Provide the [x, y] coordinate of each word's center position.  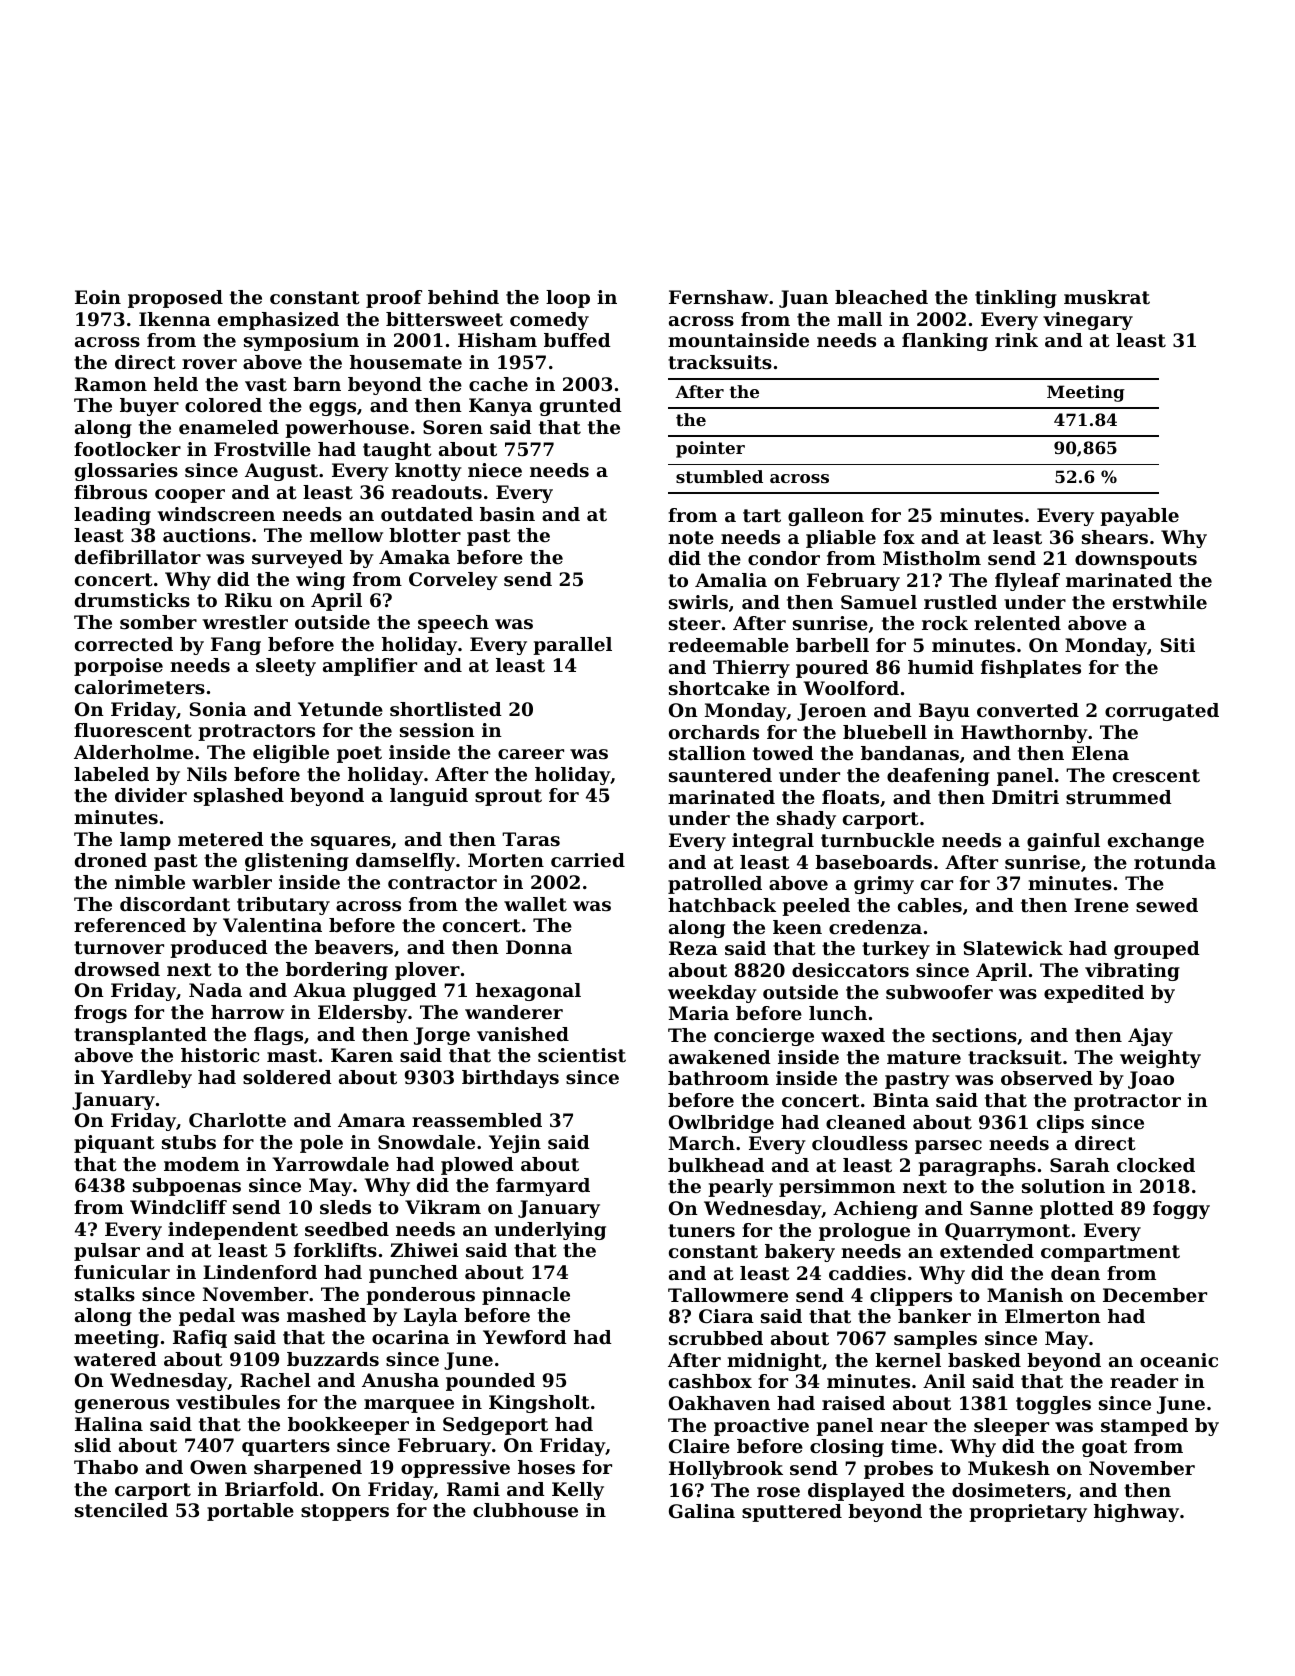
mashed [326, 1315]
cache [498, 384]
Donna [539, 947]
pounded [490, 1382]
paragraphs [977, 1167]
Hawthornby [1024, 734]
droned [111, 860]
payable [1139, 517]
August [281, 472]
